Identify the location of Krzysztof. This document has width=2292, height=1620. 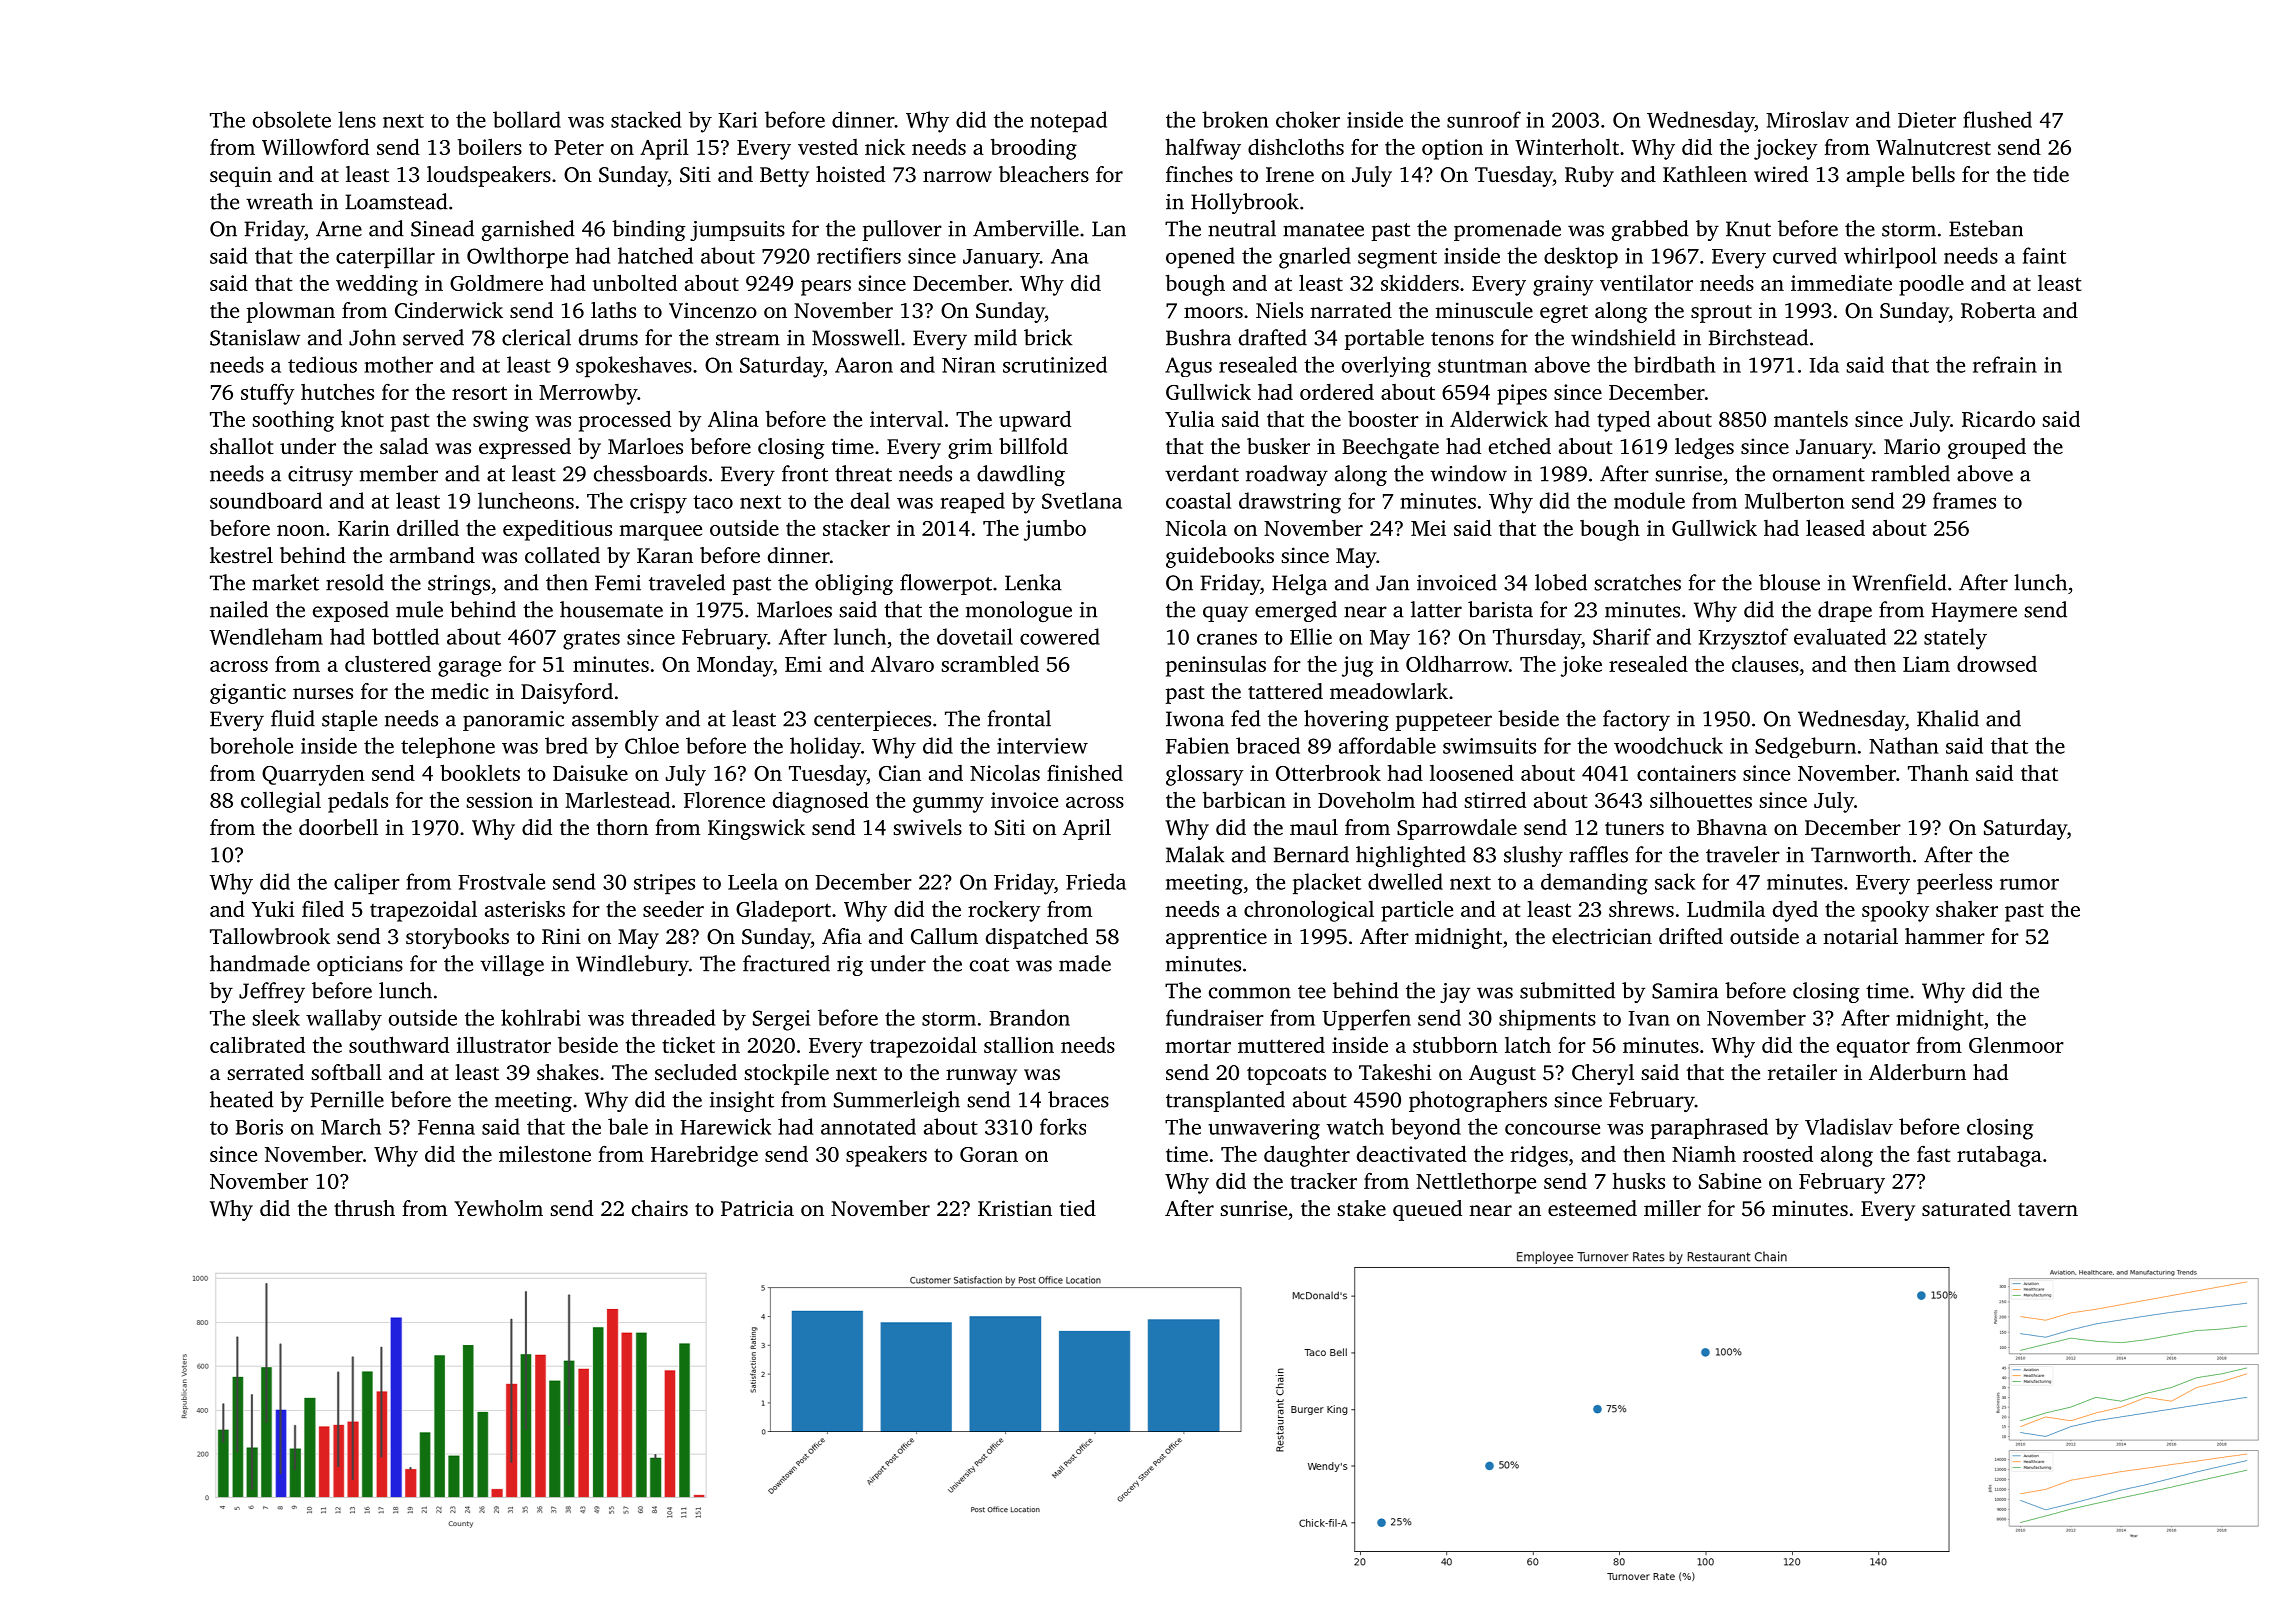
(1743, 639).
